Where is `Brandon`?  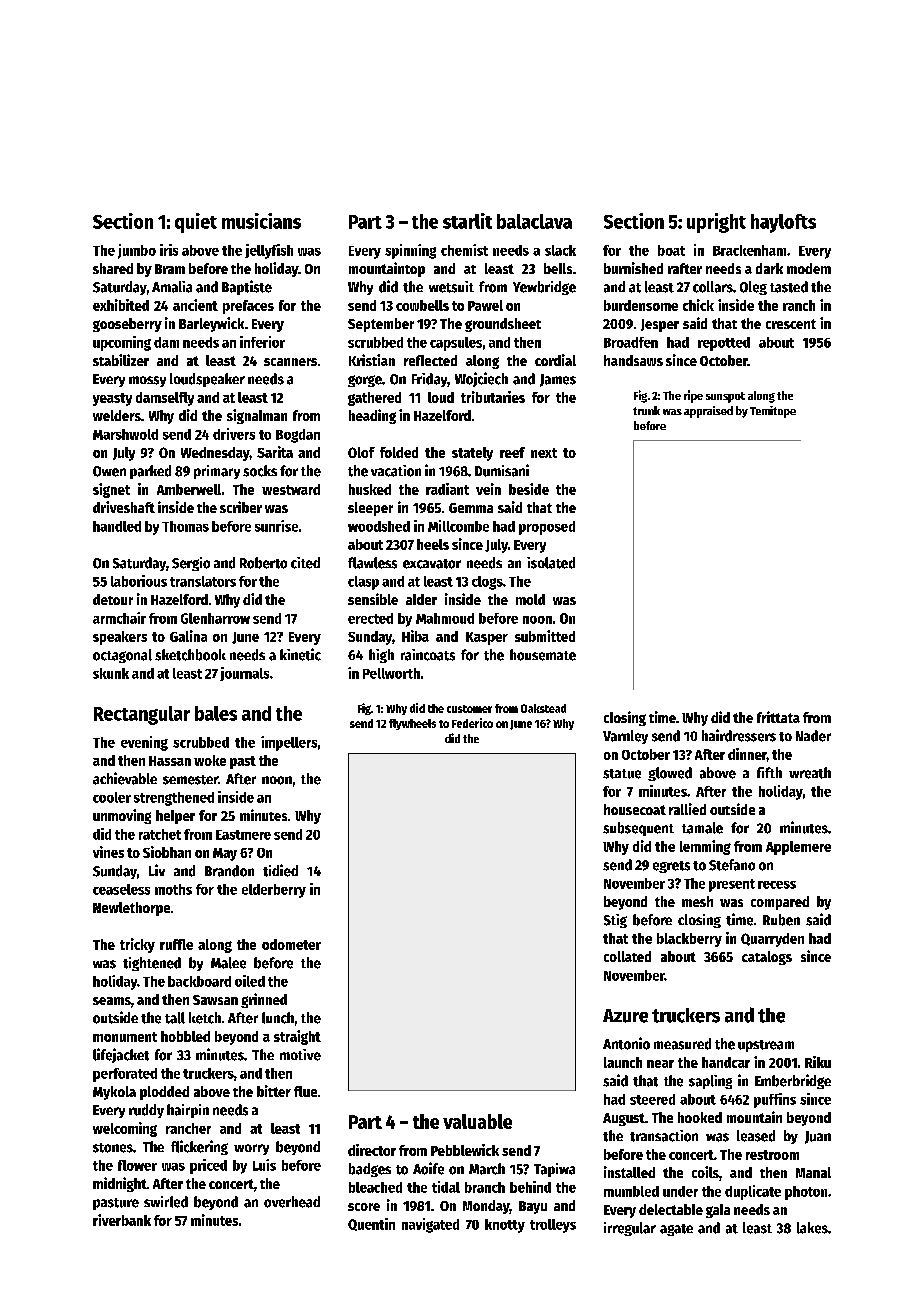 Brandon is located at coordinates (229, 871).
